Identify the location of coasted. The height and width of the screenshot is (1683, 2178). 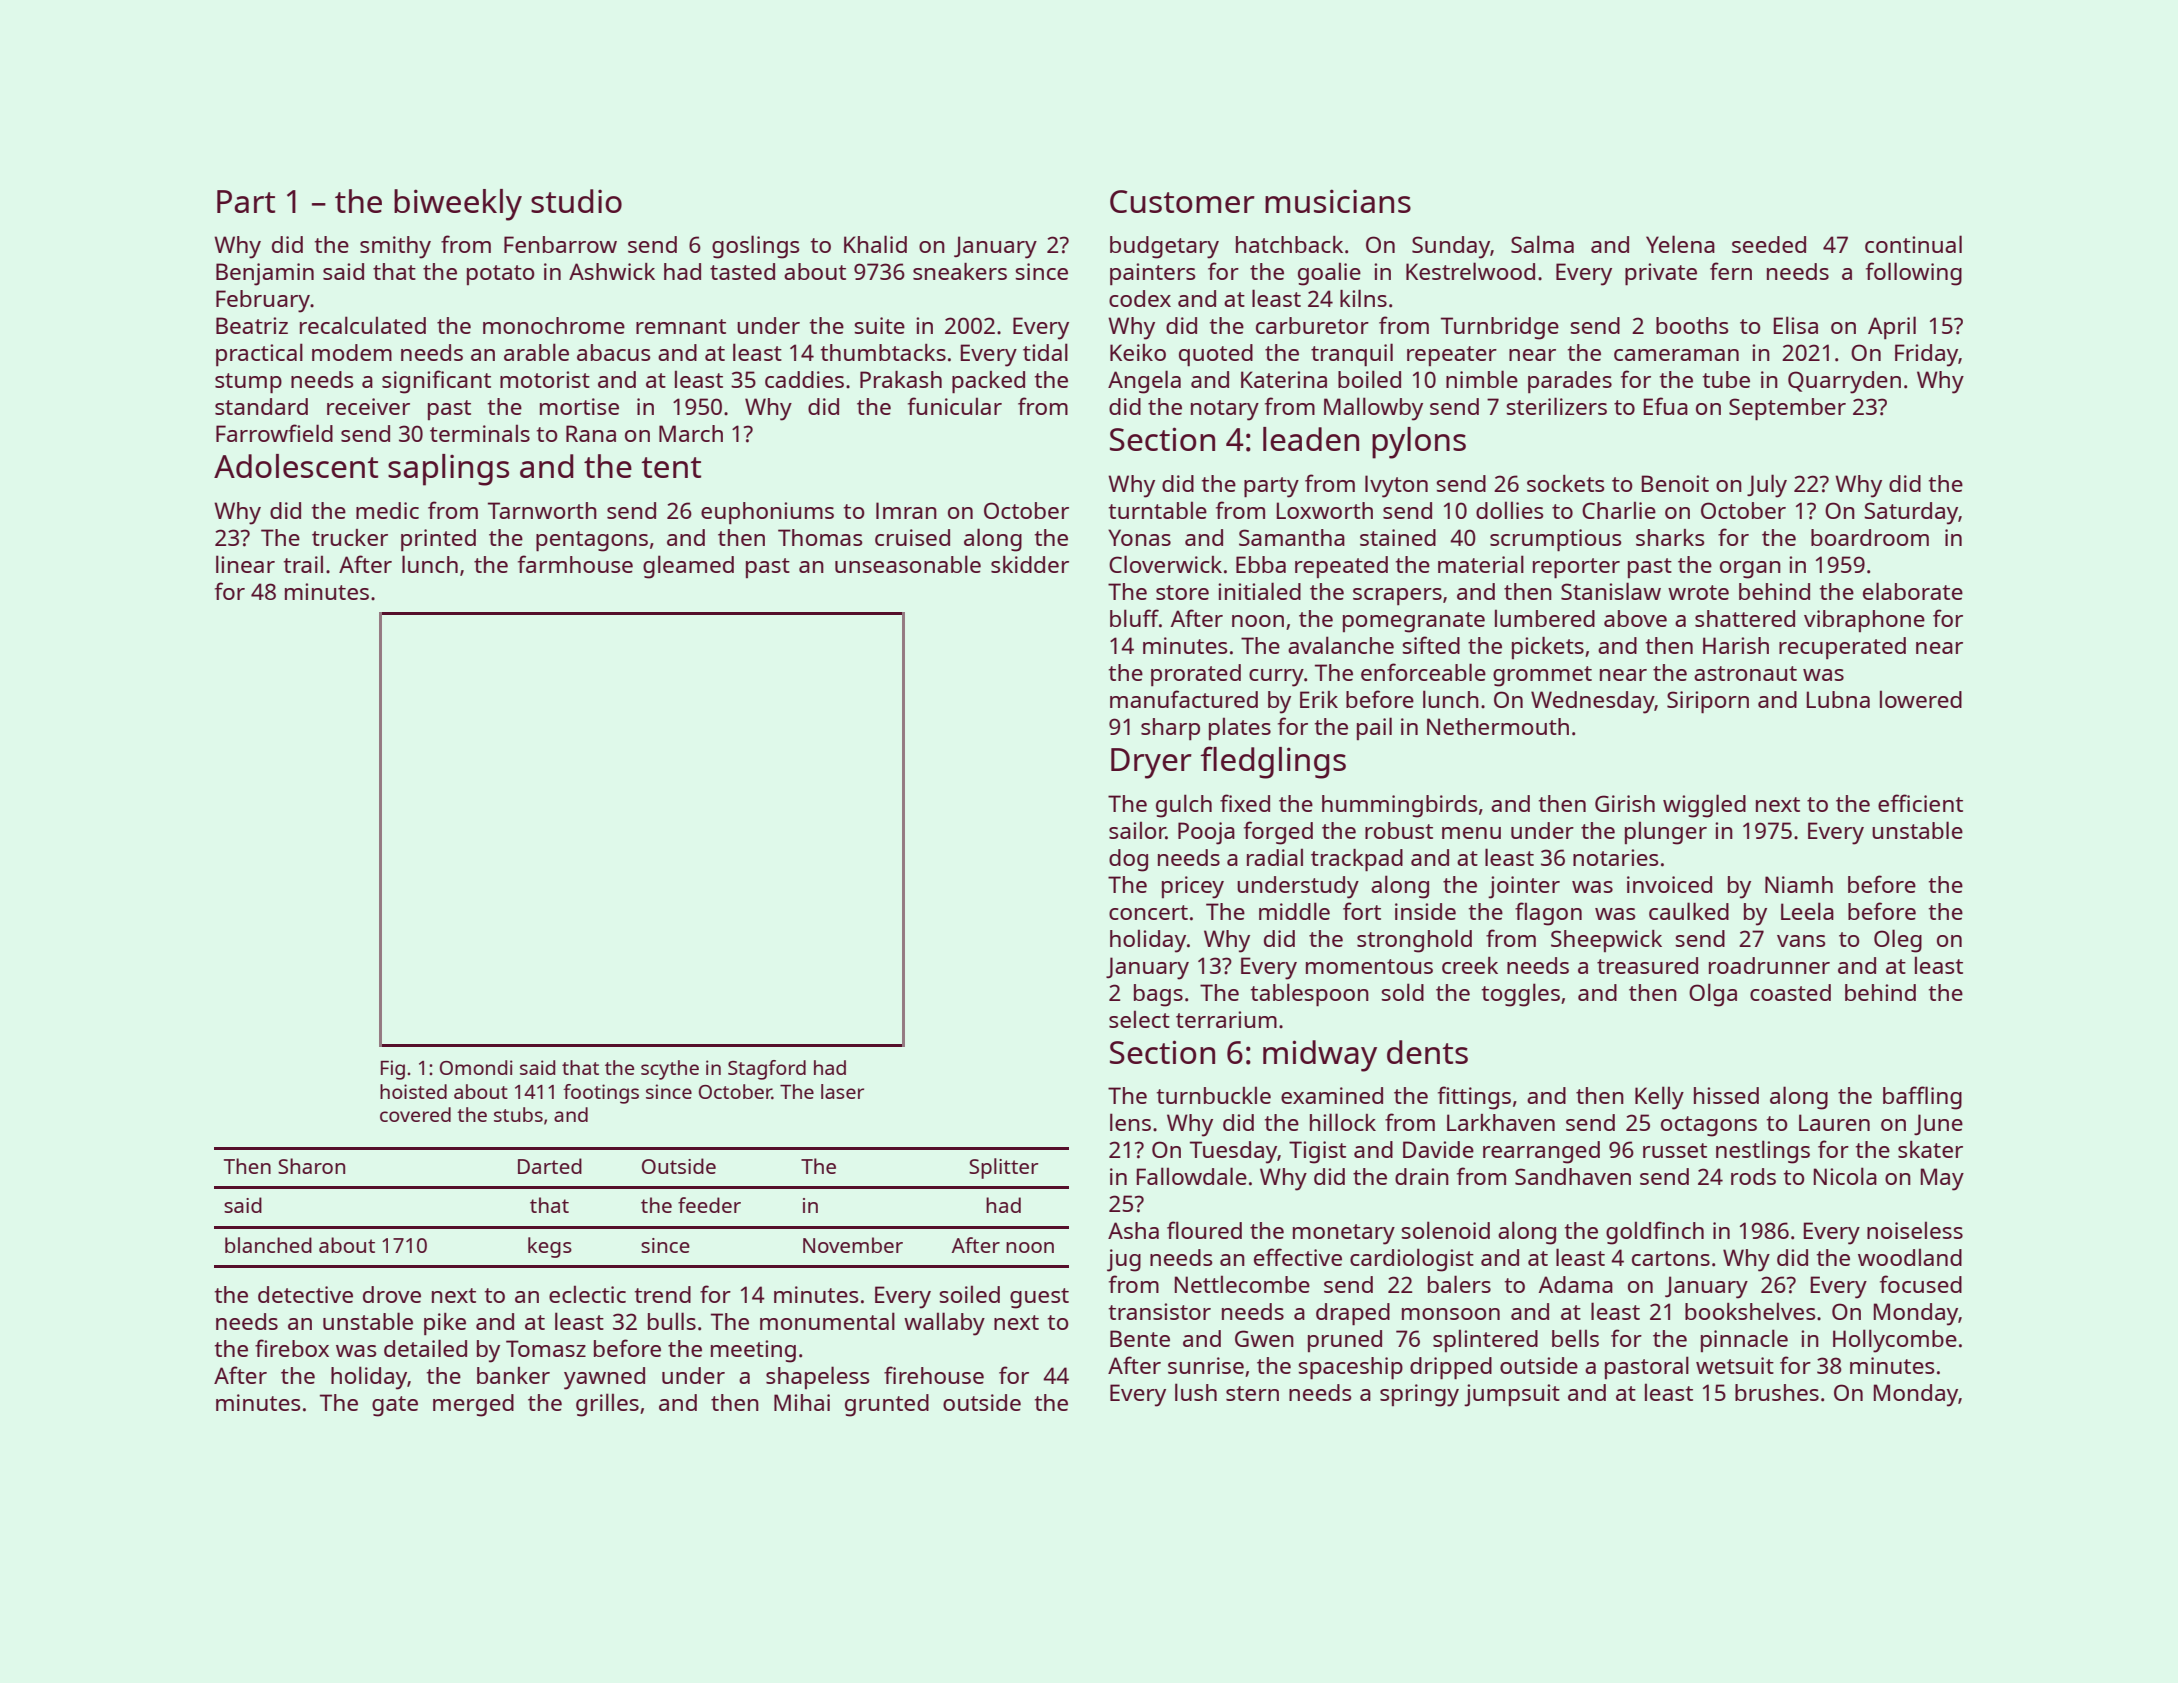
(1790, 992).
